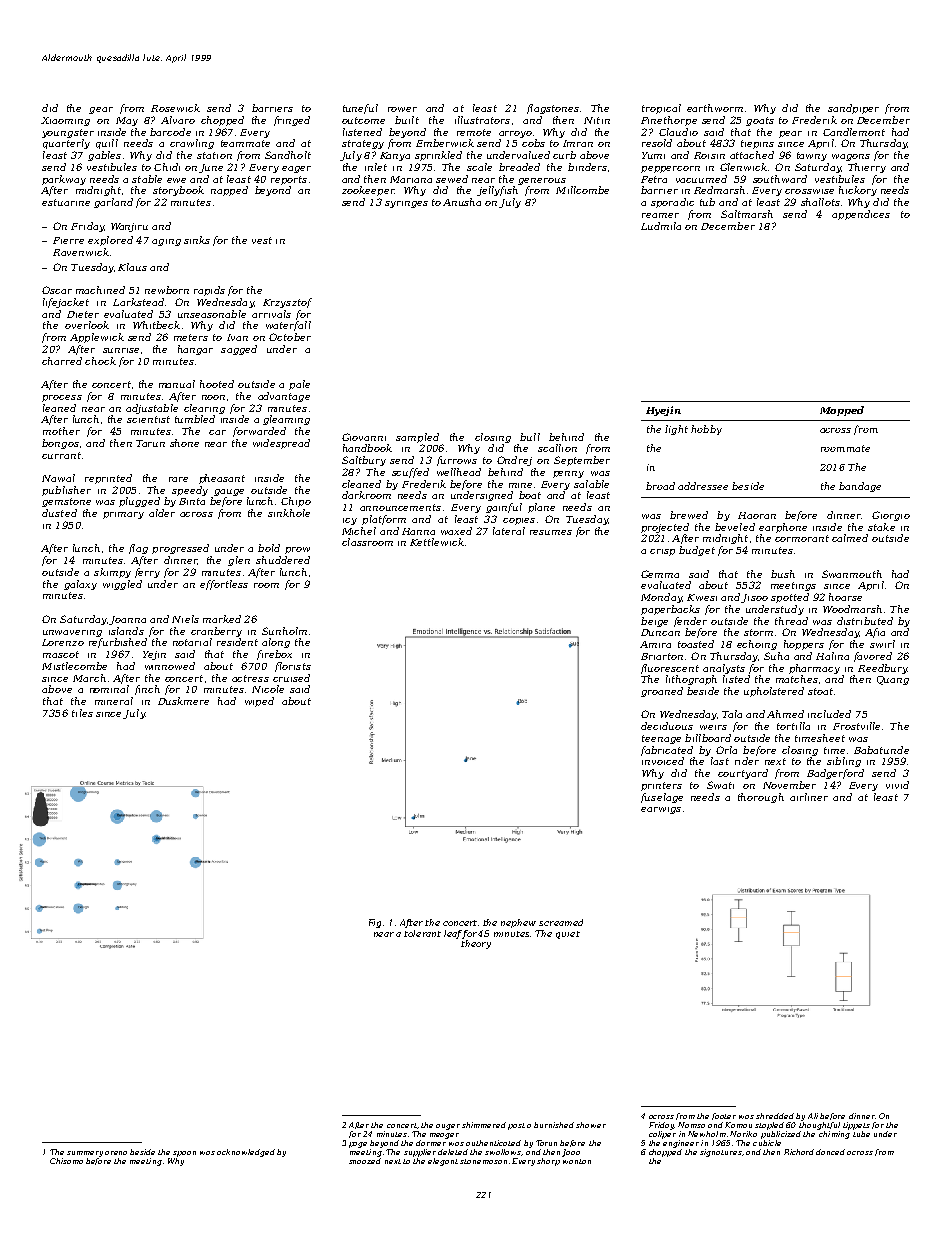 The height and width of the image is (1233, 952). What do you see at coordinates (259, 432) in the image?
I see `forwarded` at bounding box center [259, 432].
